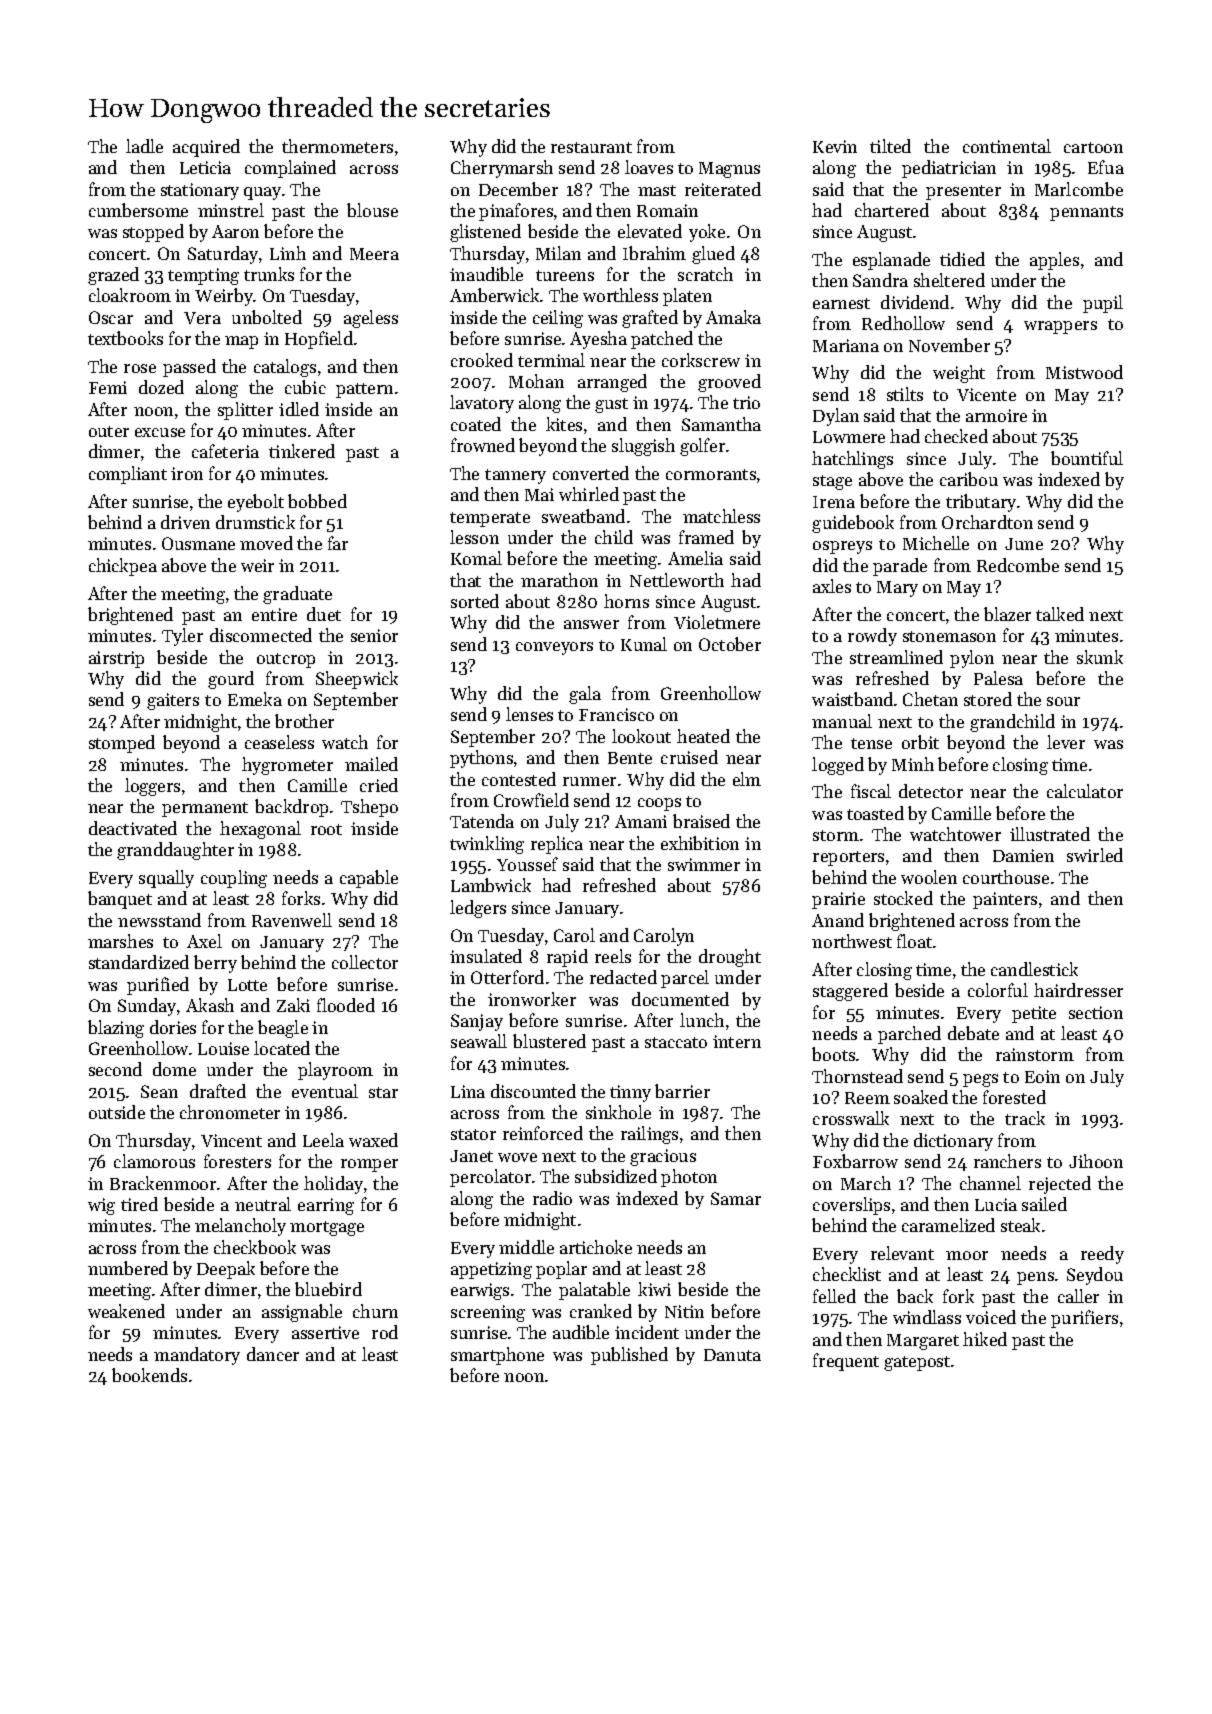  I want to click on purifiers, so click(1084, 1319).
